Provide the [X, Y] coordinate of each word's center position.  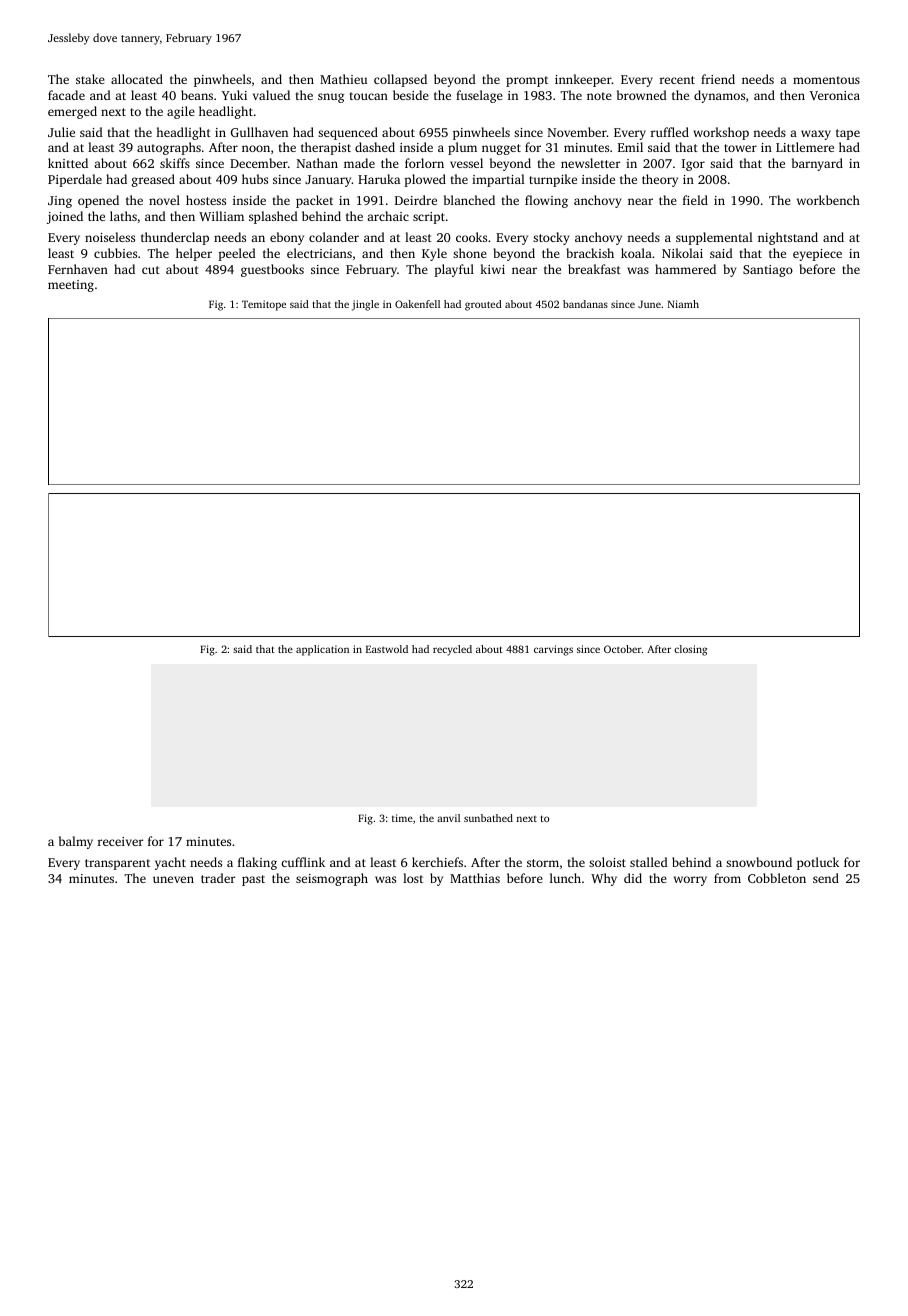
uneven [173, 879]
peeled [237, 254]
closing [691, 650]
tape [848, 134]
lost [413, 878]
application [322, 650]
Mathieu [343, 79]
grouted [483, 305]
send [826, 878]
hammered [685, 269]
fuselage [479, 96]
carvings [553, 650]
